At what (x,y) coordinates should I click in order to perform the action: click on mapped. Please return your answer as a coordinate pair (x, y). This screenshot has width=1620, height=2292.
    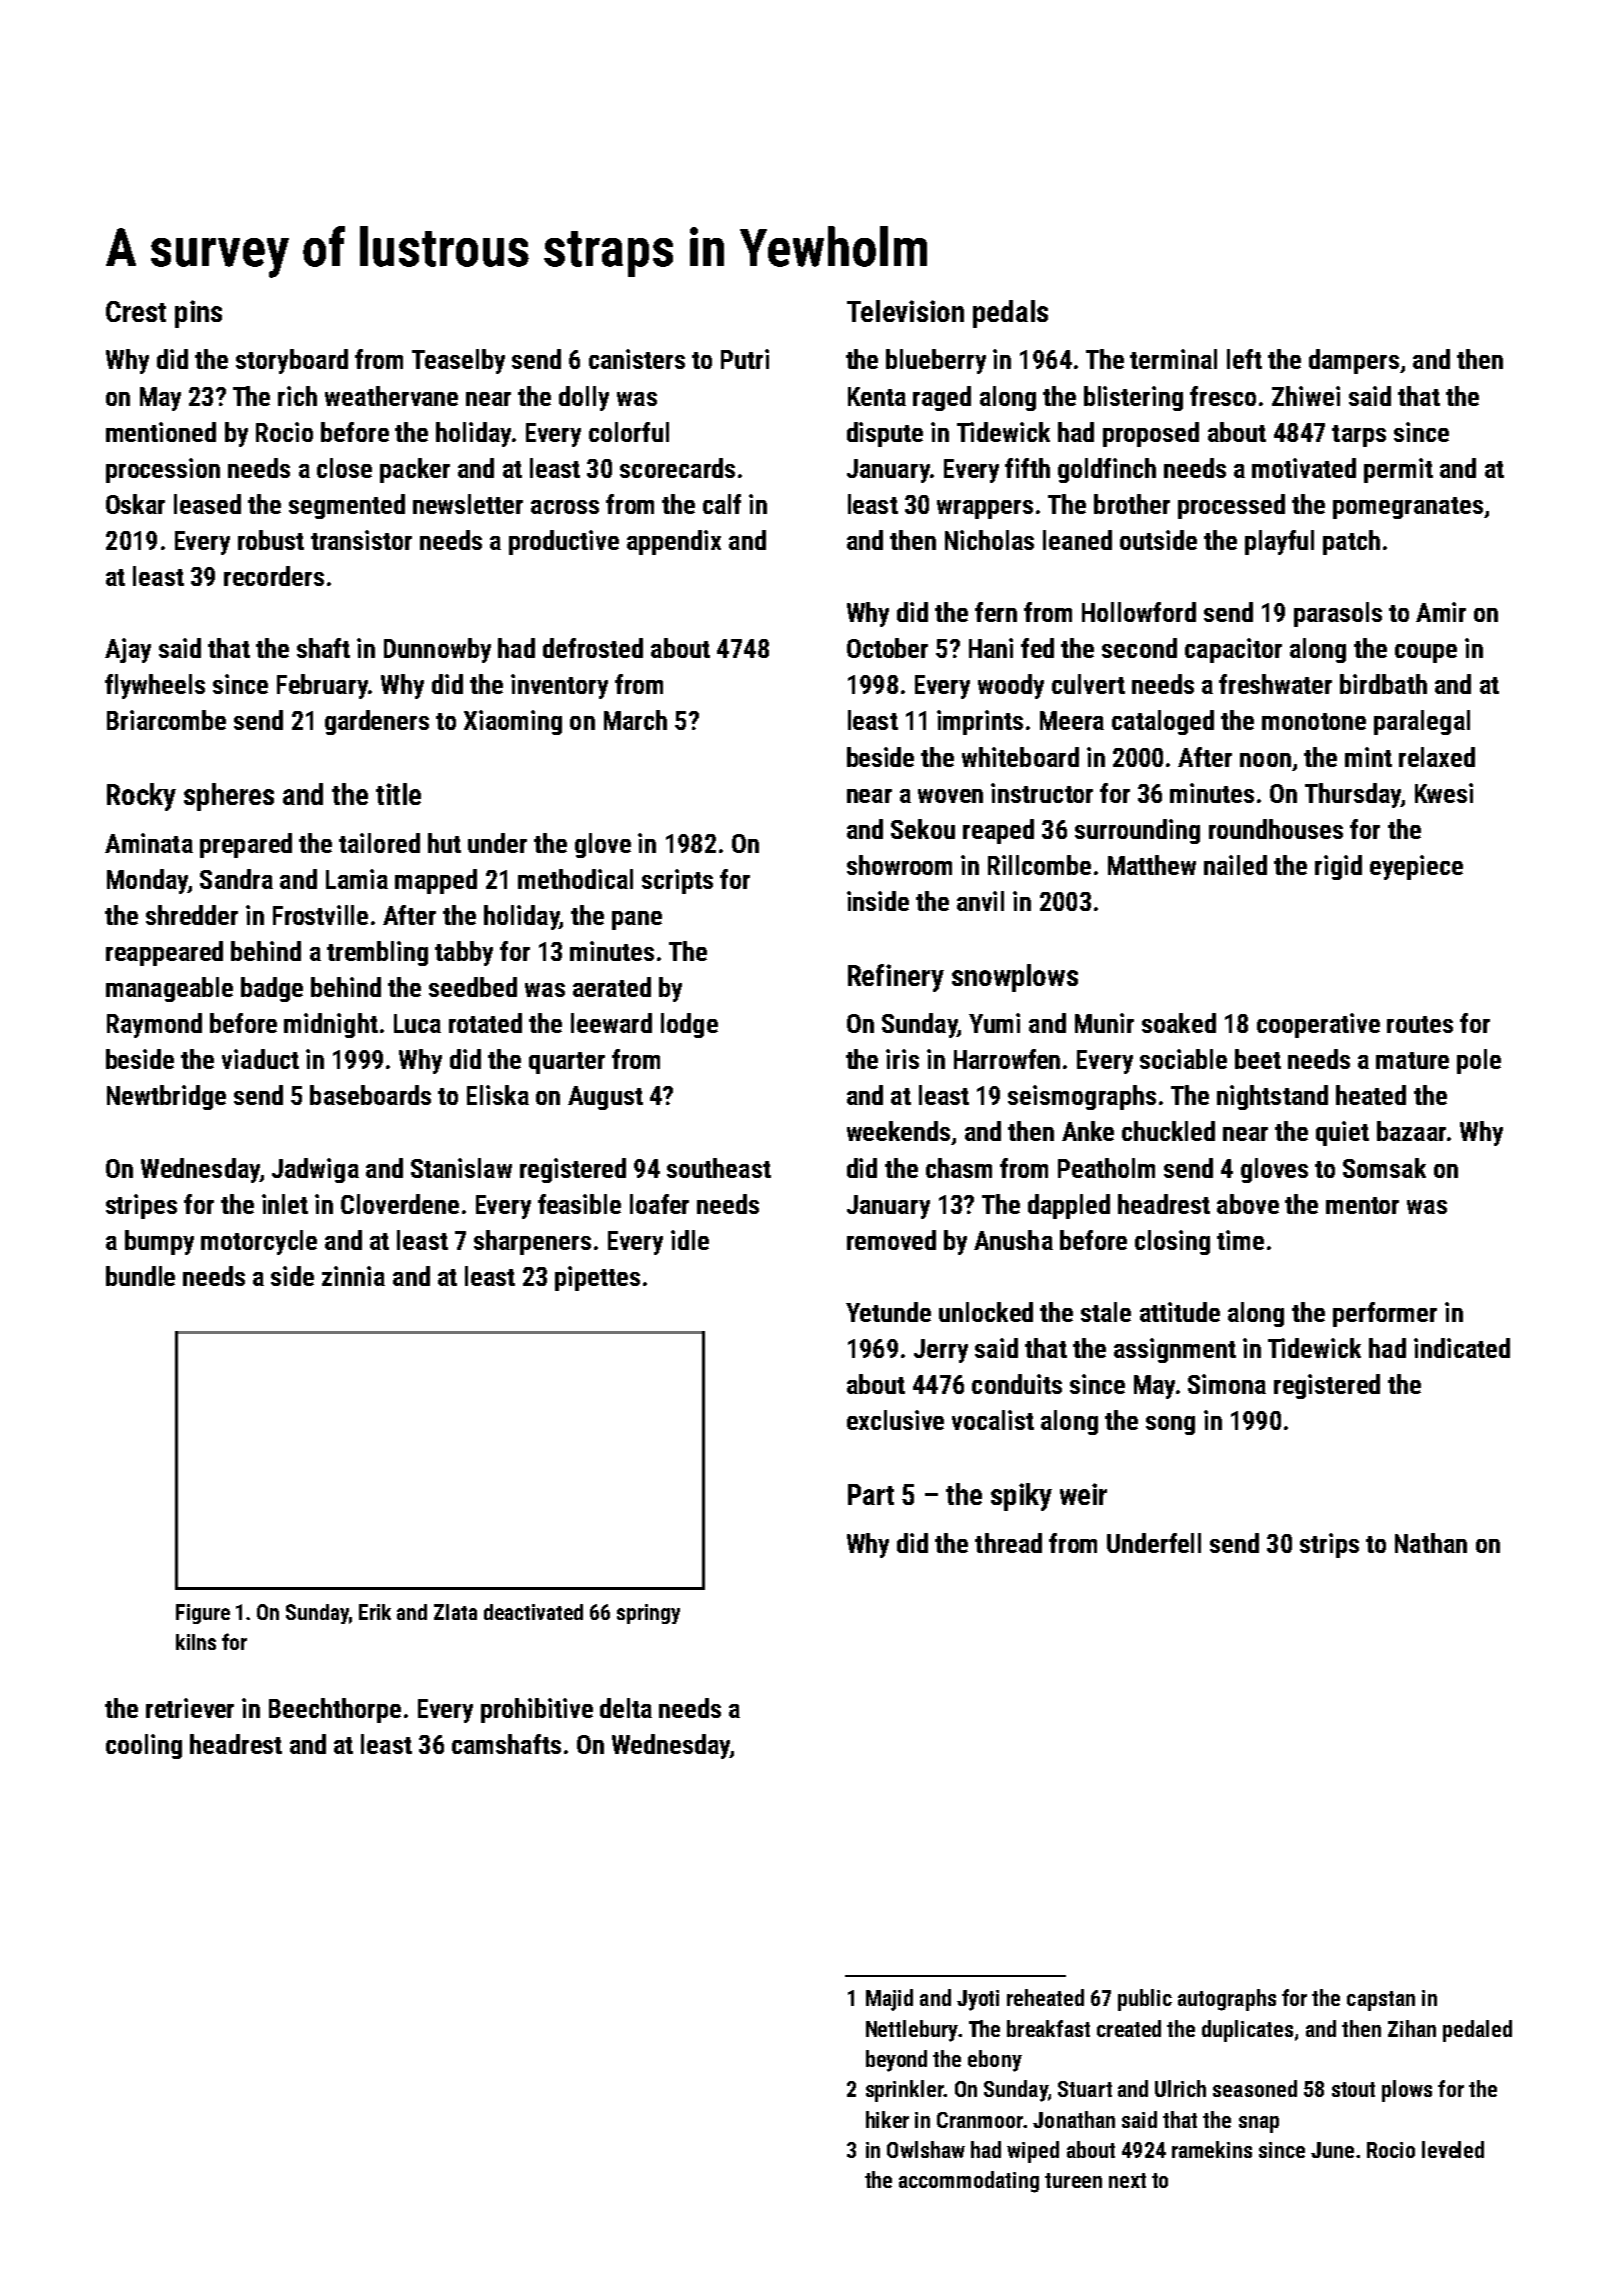
    Looking at the image, I should click on (436, 881).
